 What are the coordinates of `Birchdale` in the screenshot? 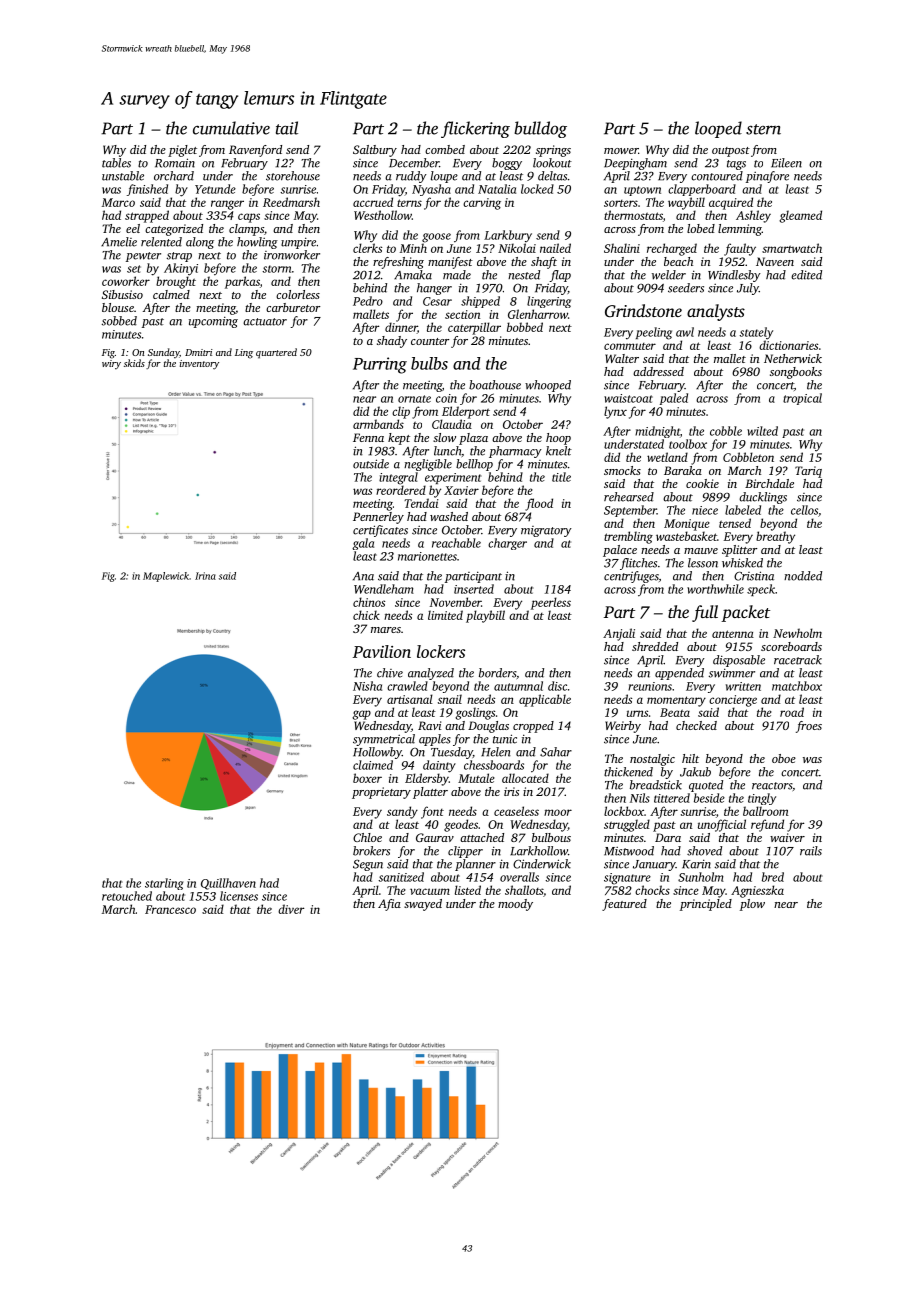 It's located at (769, 483).
